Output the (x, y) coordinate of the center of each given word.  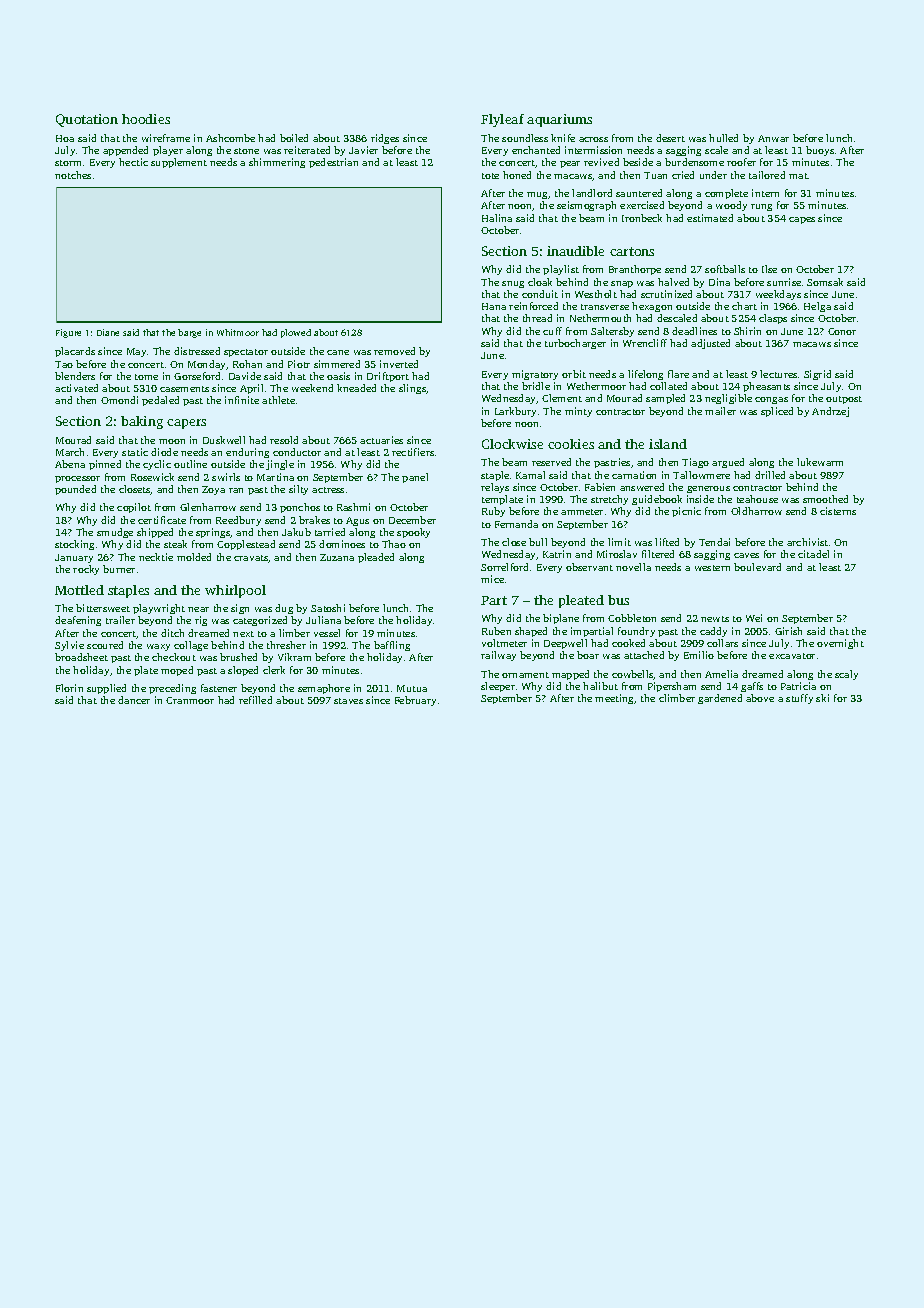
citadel (813, 554)
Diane (108, 332)
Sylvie (69, 646)
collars (722, 643)
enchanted (536, 150)
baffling (392, 646)
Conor (842, 331)
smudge (115, 533)
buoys (820, 151)
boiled (294, 138)
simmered (337, 364)
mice (492, 579)
